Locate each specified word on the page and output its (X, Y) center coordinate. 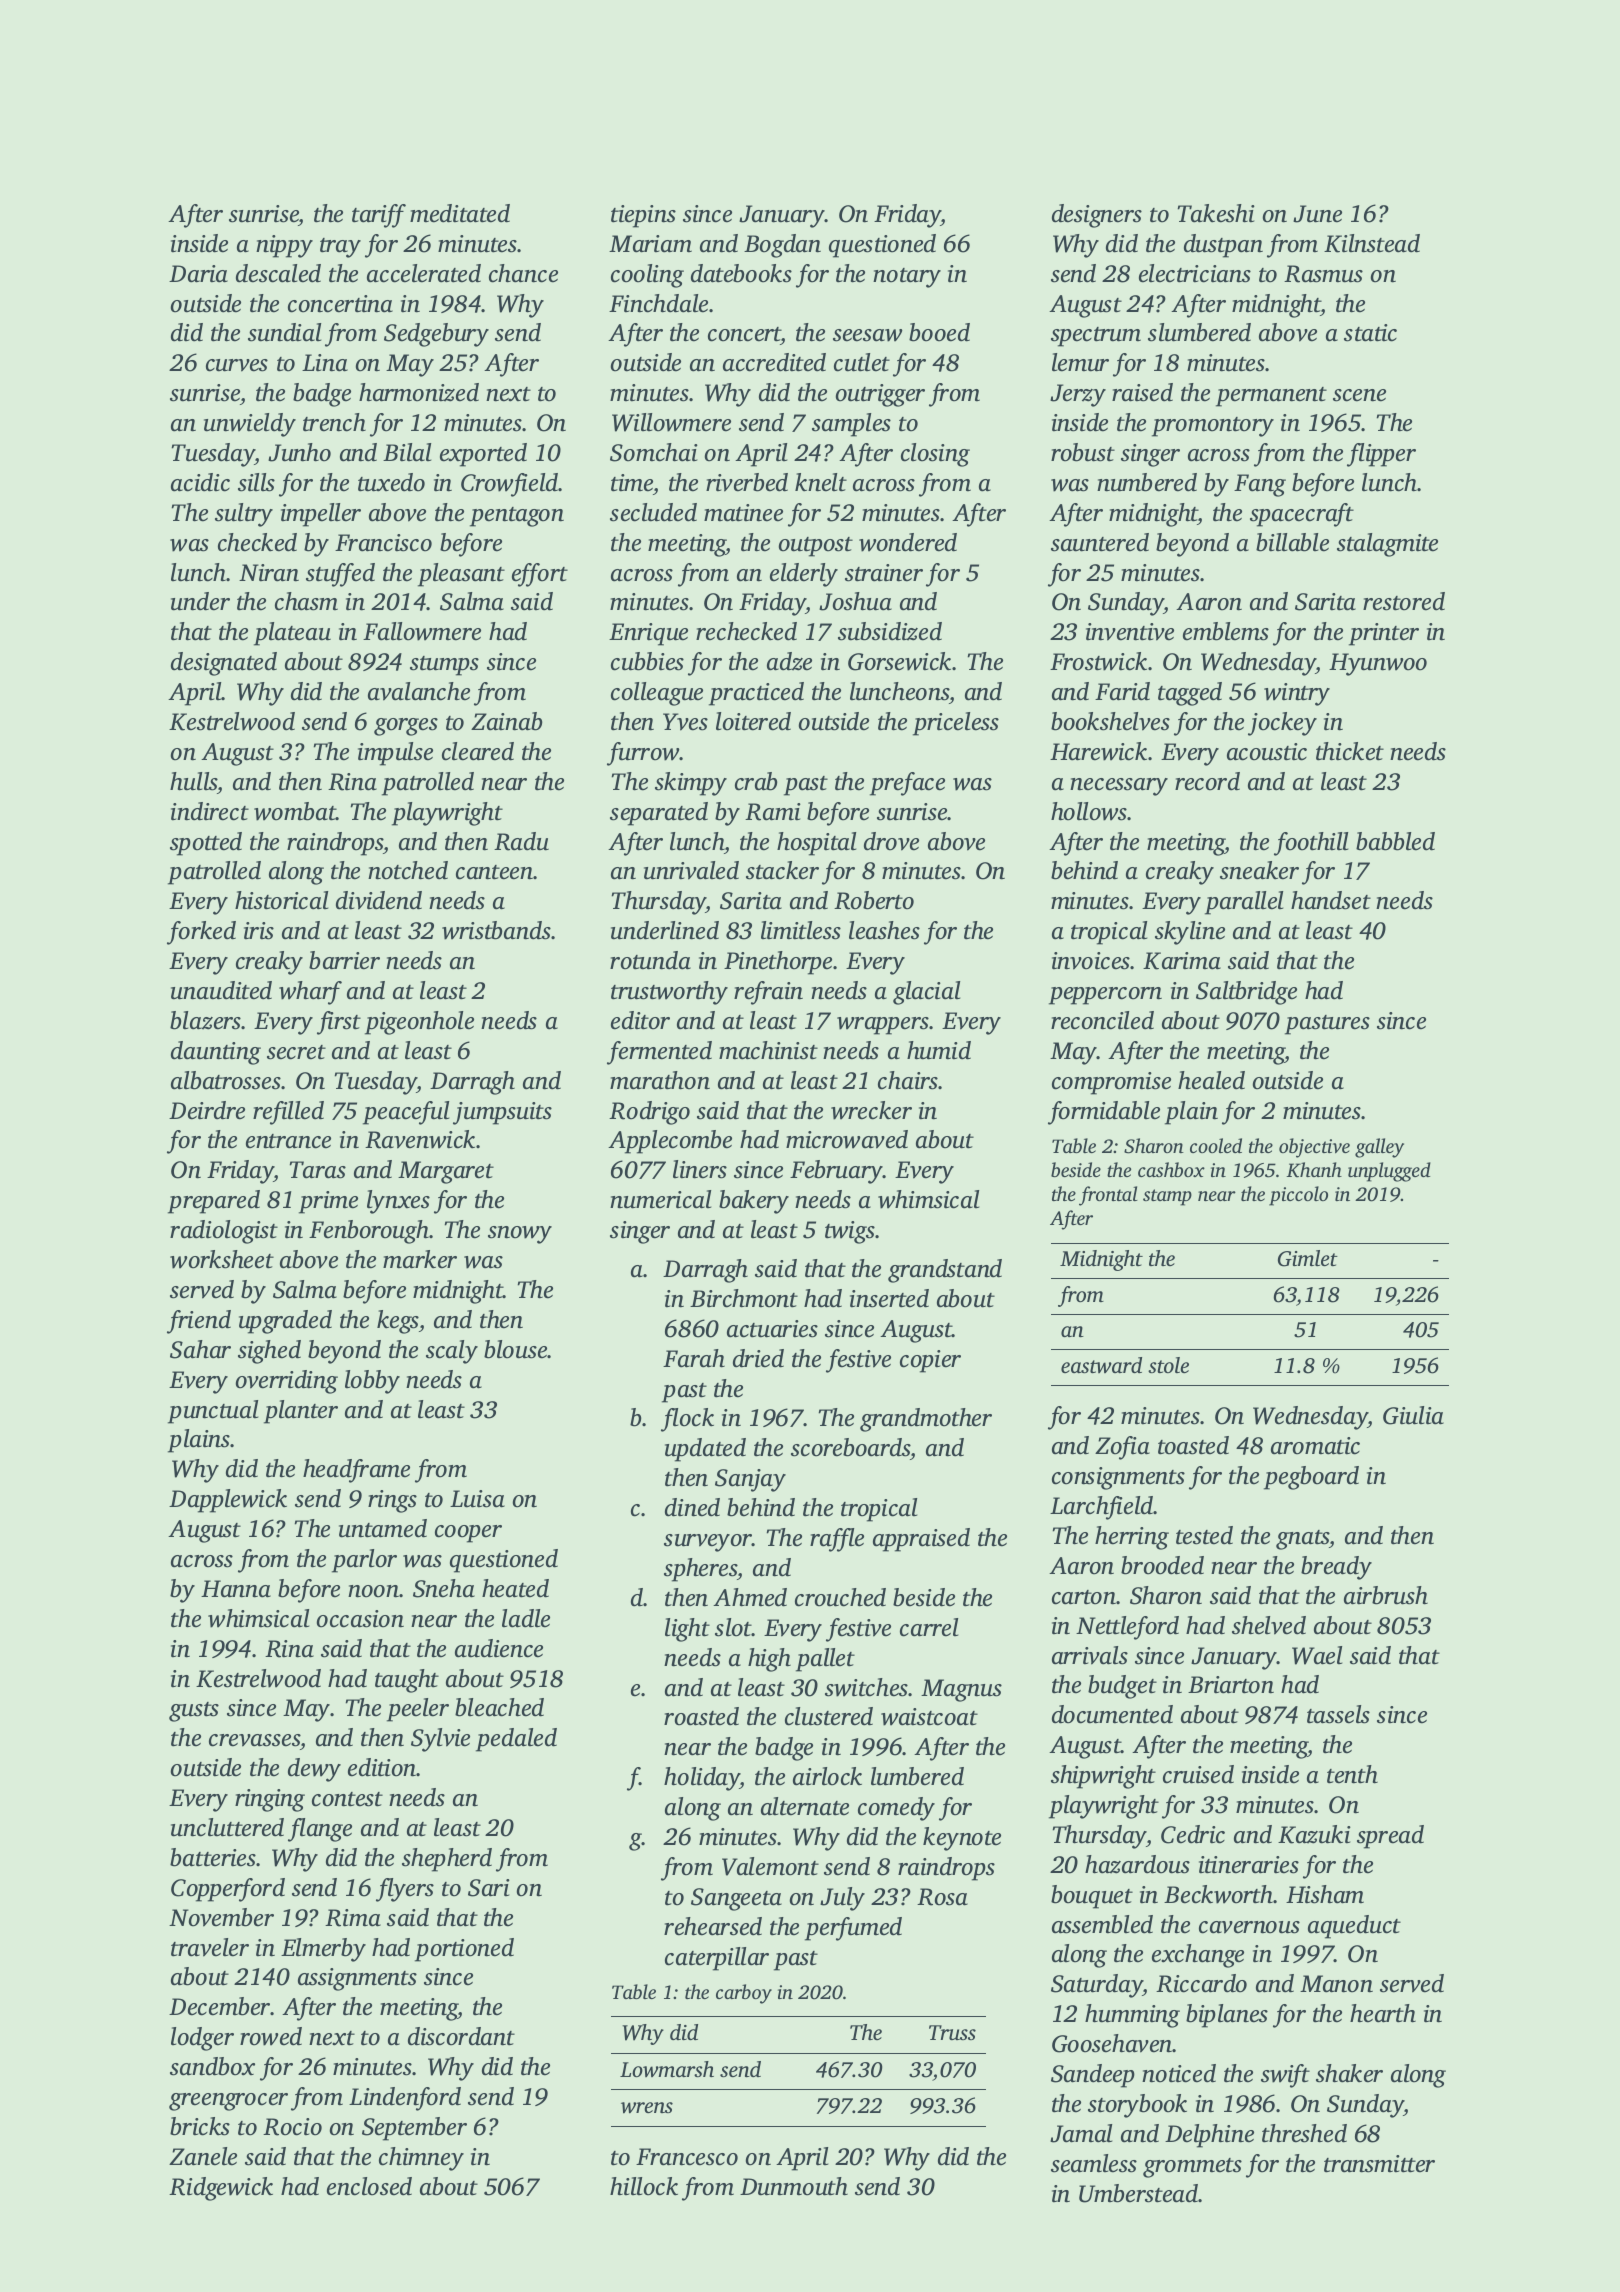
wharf (310, 993)
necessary (1119, 787)
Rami (773, 812)
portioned (464, 1950)
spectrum (1096, 337)
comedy (896, 1809)
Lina (325, 363)
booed (939, 332)
